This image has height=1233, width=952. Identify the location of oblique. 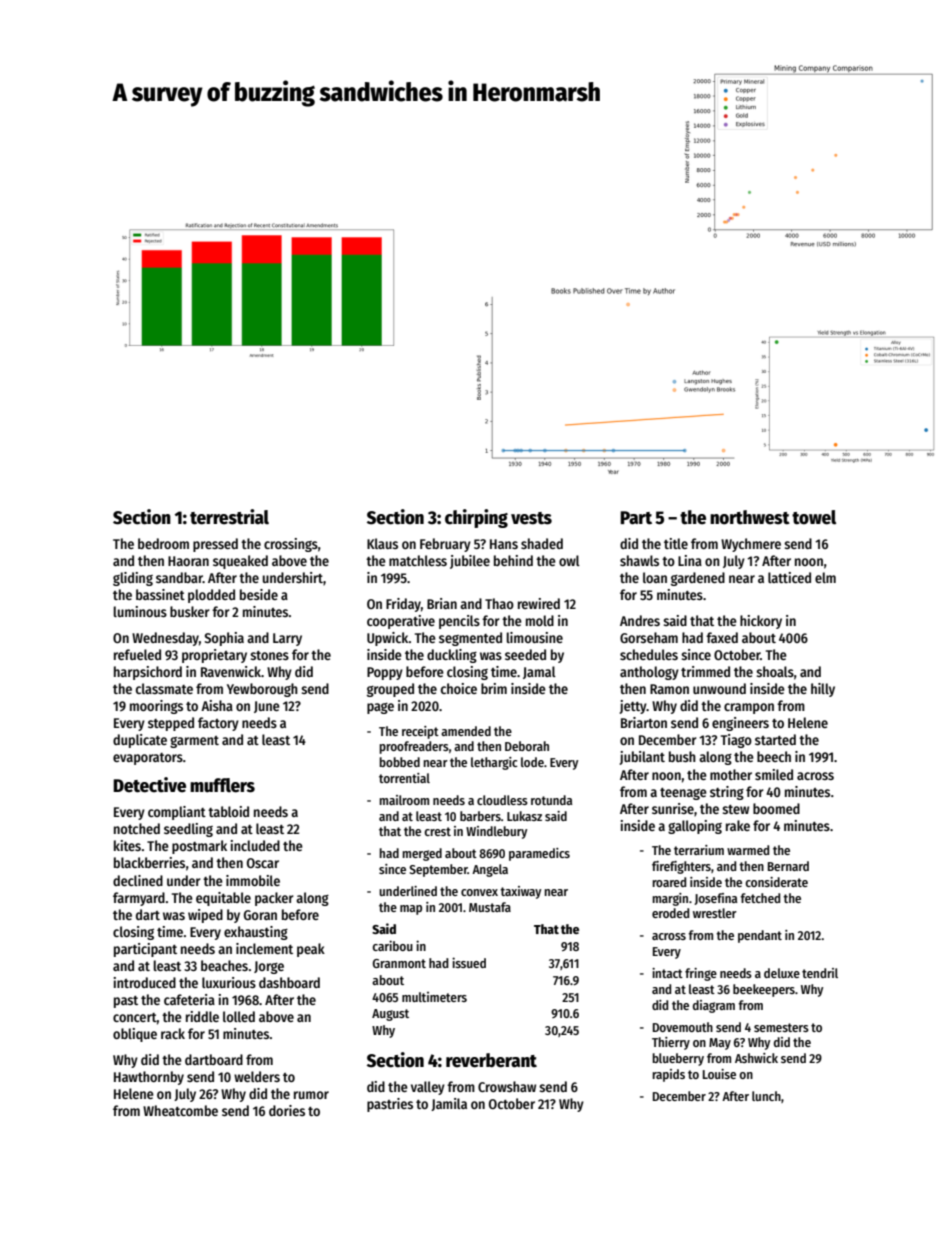
(135, 1035).
